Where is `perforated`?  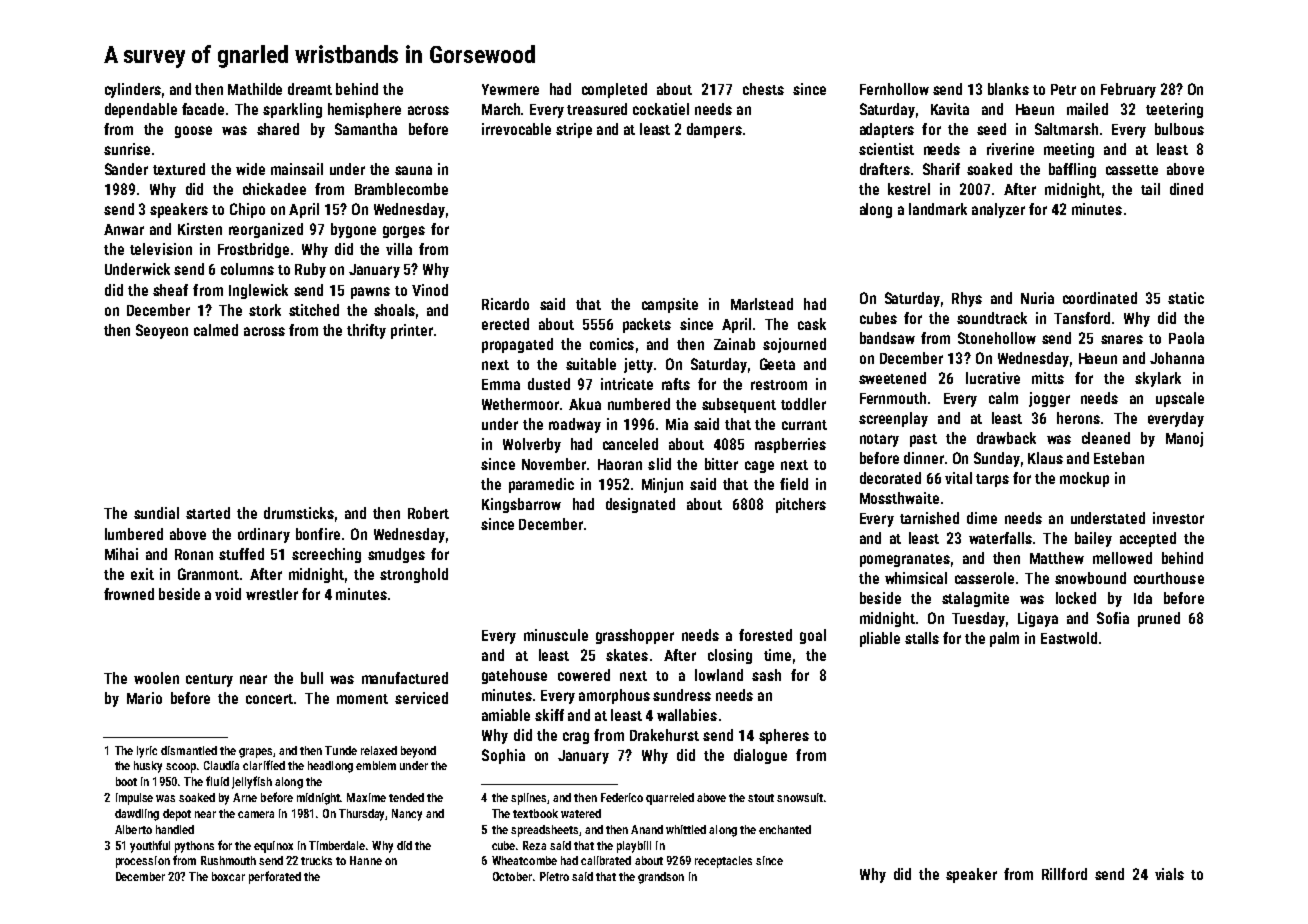 perforated is located at coordinates (275, 877).
